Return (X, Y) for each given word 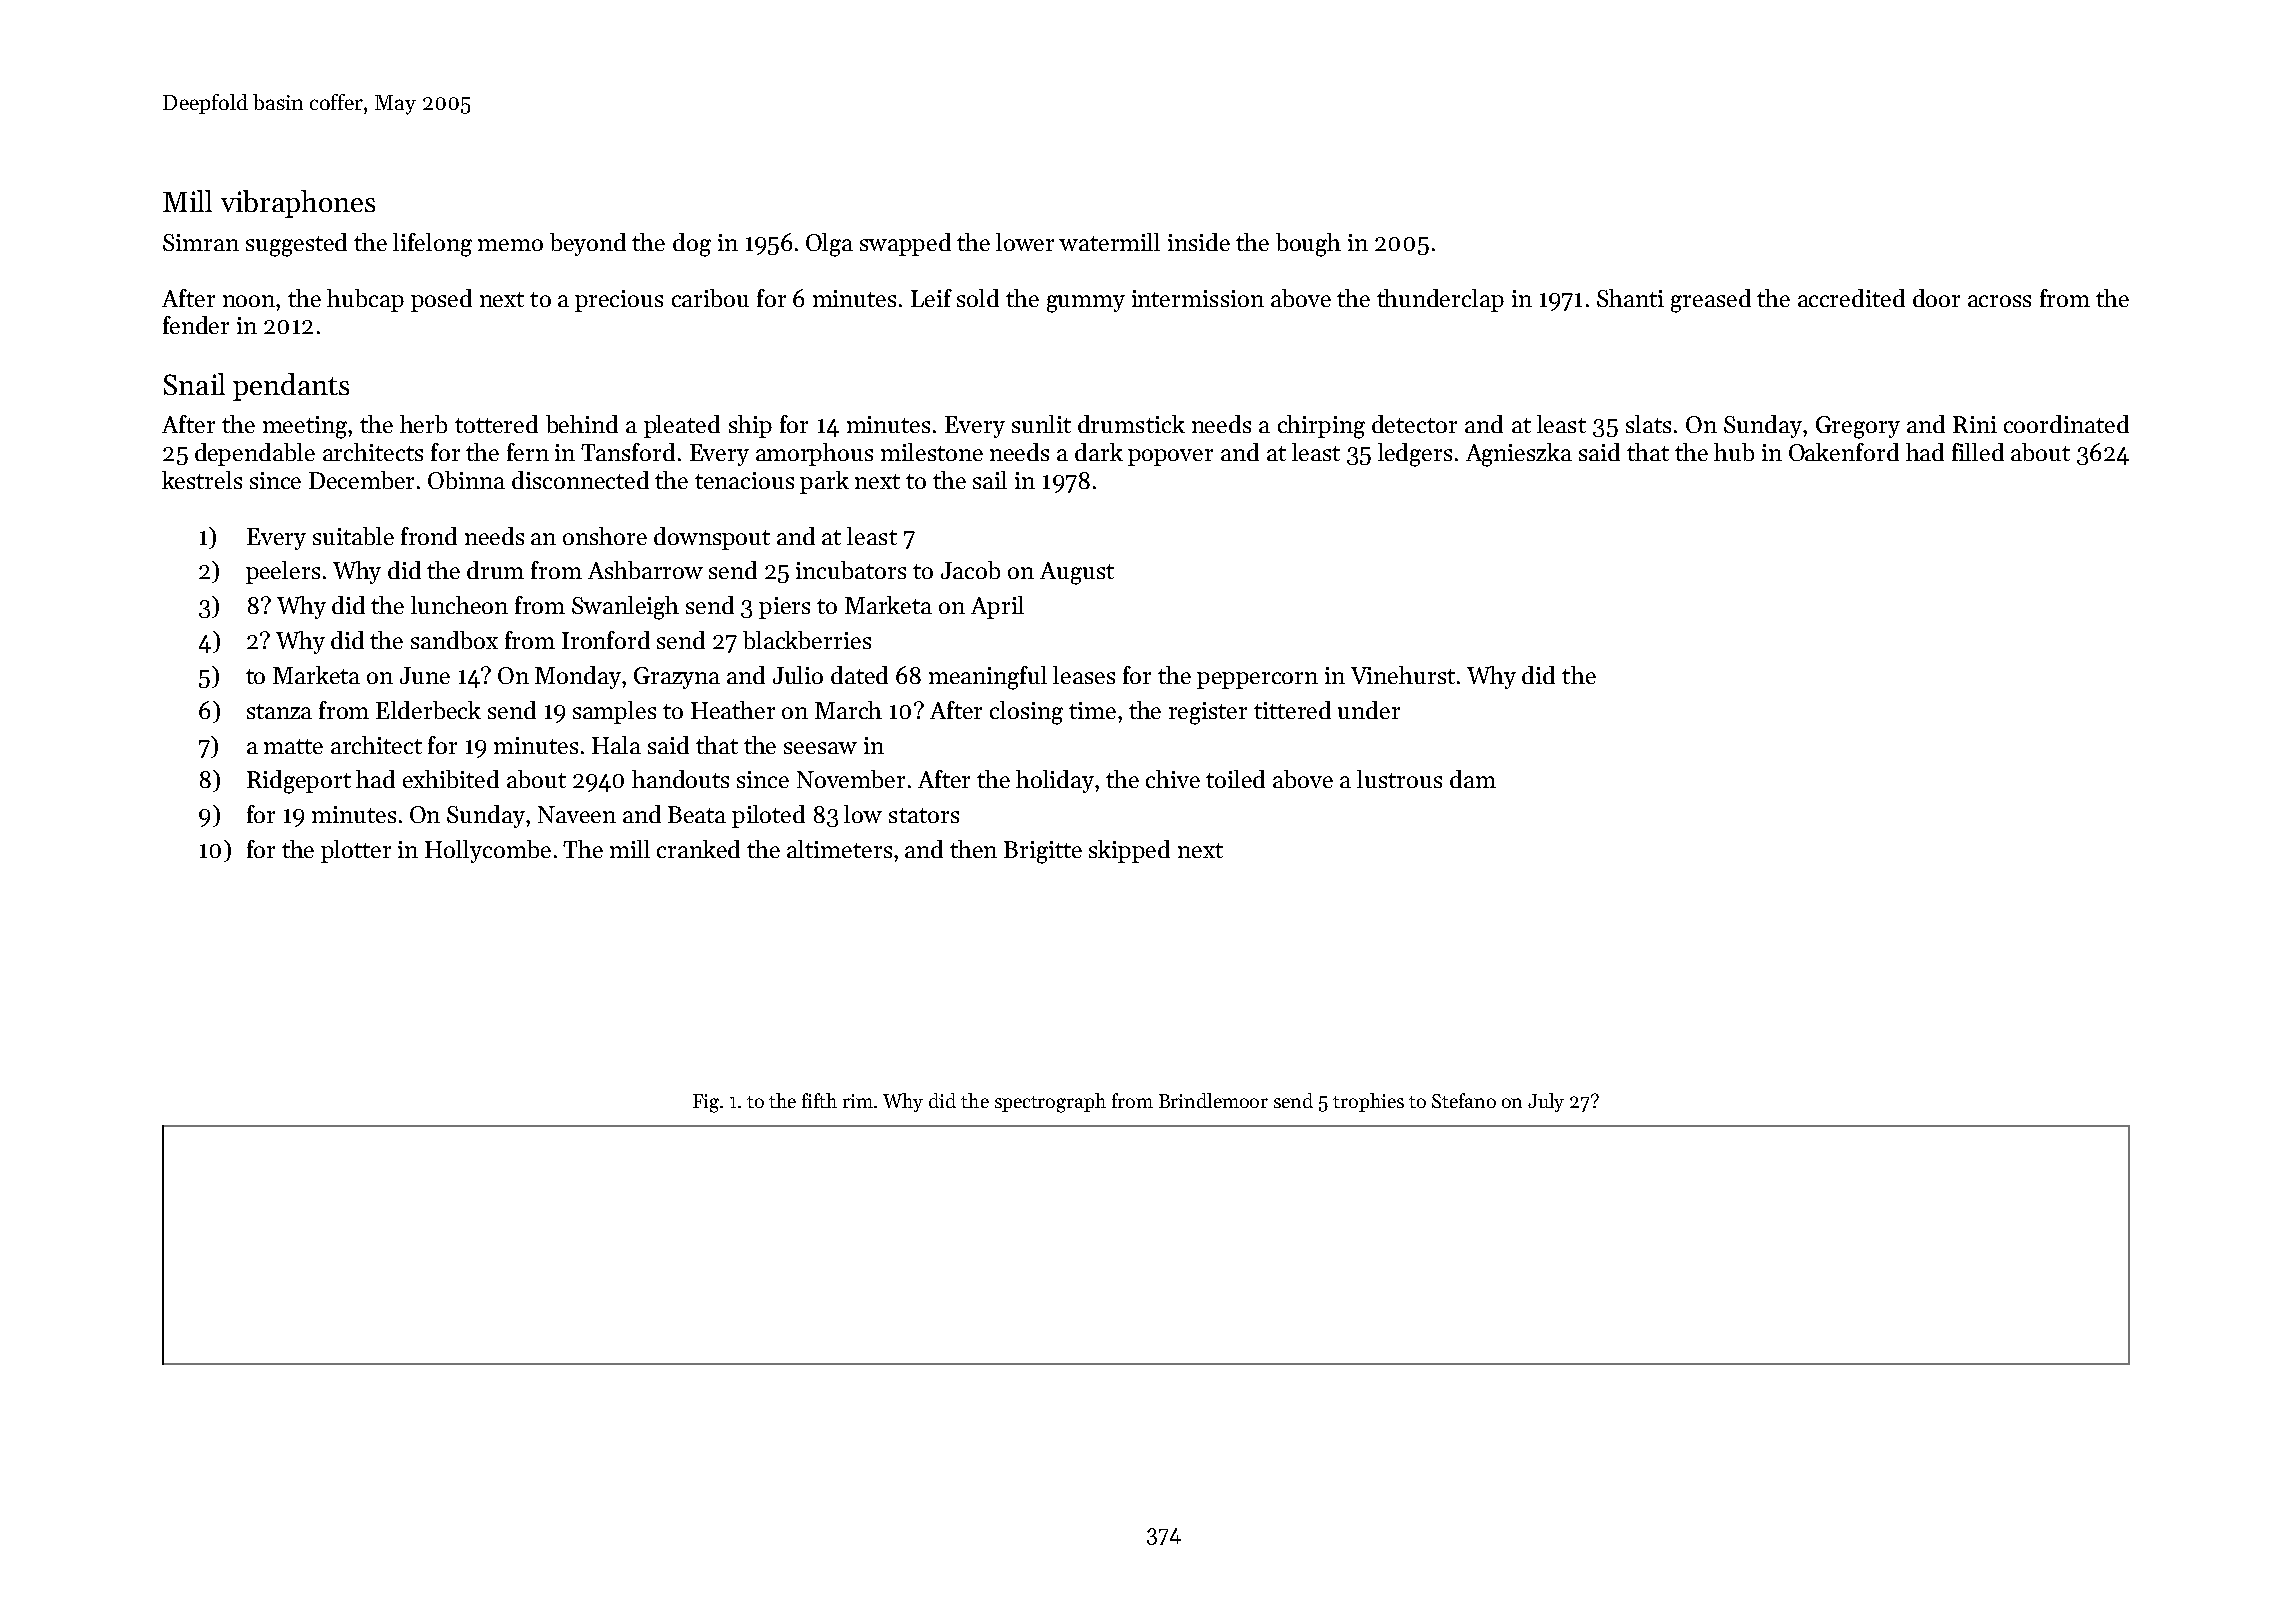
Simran (201, 242)
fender (196, 325)
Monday (579, 677)
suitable (353, 536)
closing (1026, 713)
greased (1711, 301)
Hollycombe (488, 851)
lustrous (1399, 779)
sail (990, 480)
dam (1473, 779)
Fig (706, 1103)
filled (1978, 452)
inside (1199, 242)
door (1936, 298)
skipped (1129, 851)
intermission (1198, 298)
